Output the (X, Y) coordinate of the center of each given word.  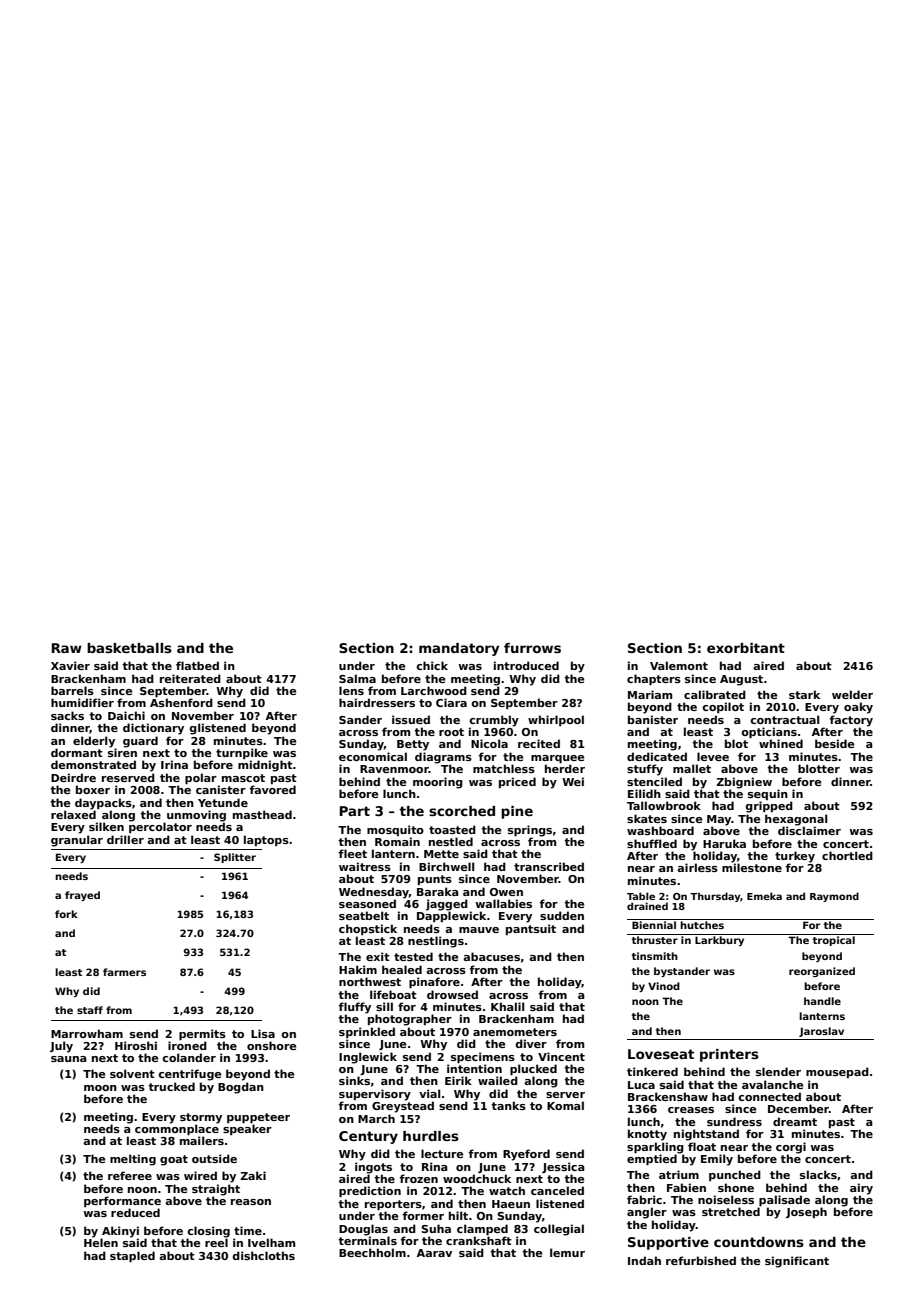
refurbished (701, 1260)
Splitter (235, 858)
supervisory (375, 1095)
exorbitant (746, 648)
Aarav (434, 1253)
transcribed (549, 866)
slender (778, 1071)
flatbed (197, 665)
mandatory (459, 649)
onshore (271, 1045)
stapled (132, 1256)
